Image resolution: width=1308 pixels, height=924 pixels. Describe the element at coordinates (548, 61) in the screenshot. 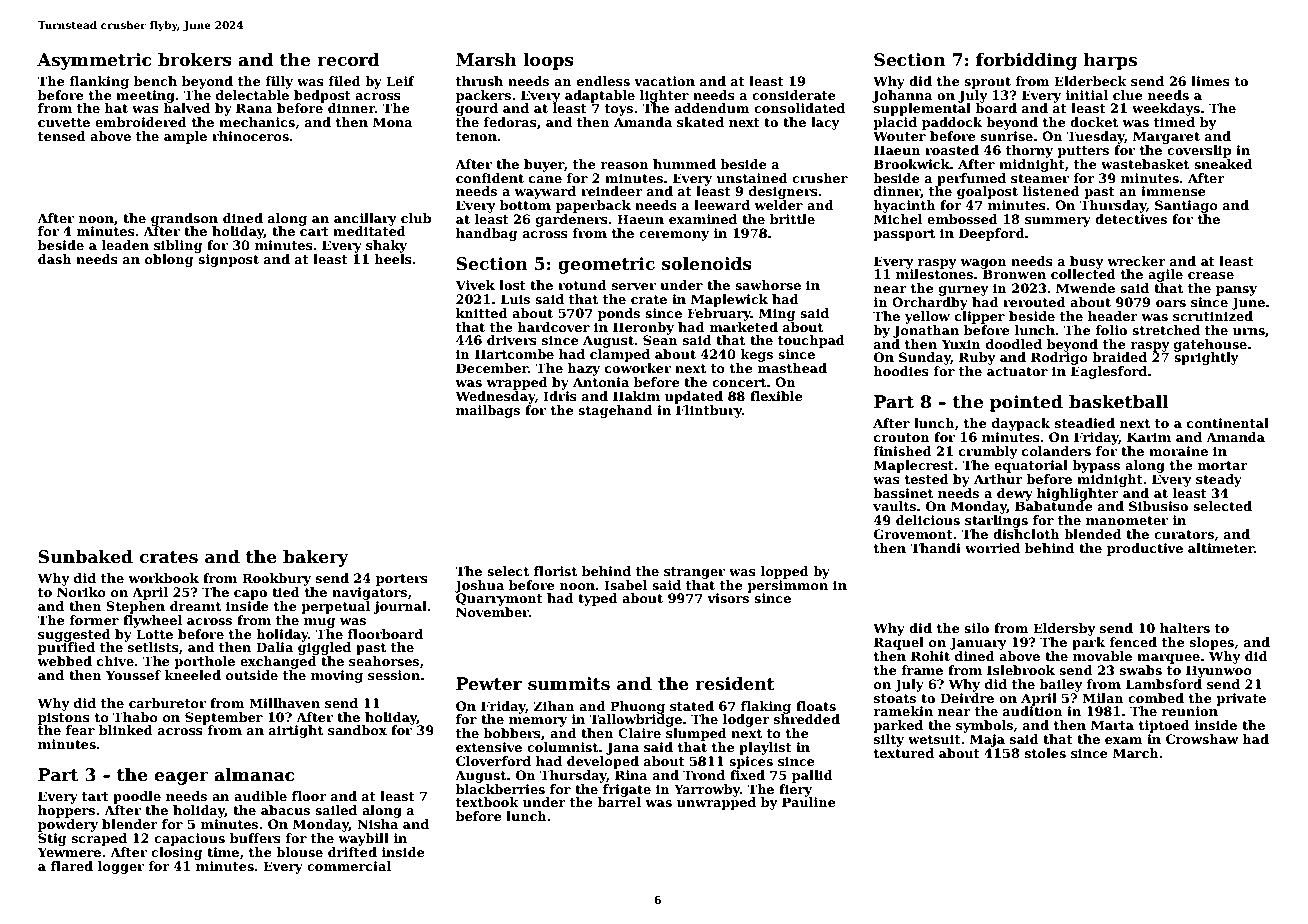

I see `loops` at that location.
